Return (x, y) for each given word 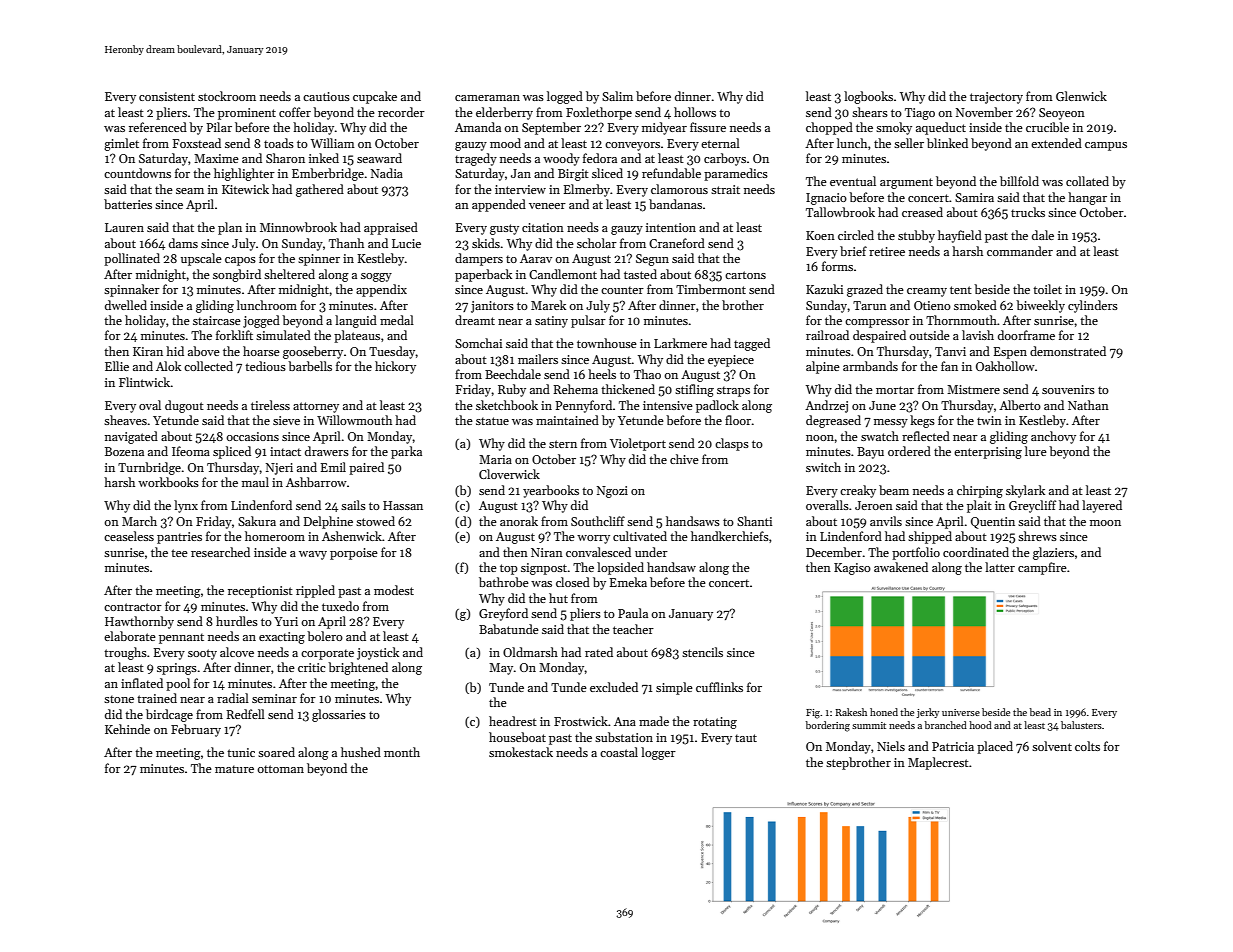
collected (208, 366)
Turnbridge (149, 468)
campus (1106, 146)
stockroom (227, 96)
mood (505, 143)
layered (1102, 506)
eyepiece (731, 361)
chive (684, 459)
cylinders (1093, 306)
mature (234, 769)
